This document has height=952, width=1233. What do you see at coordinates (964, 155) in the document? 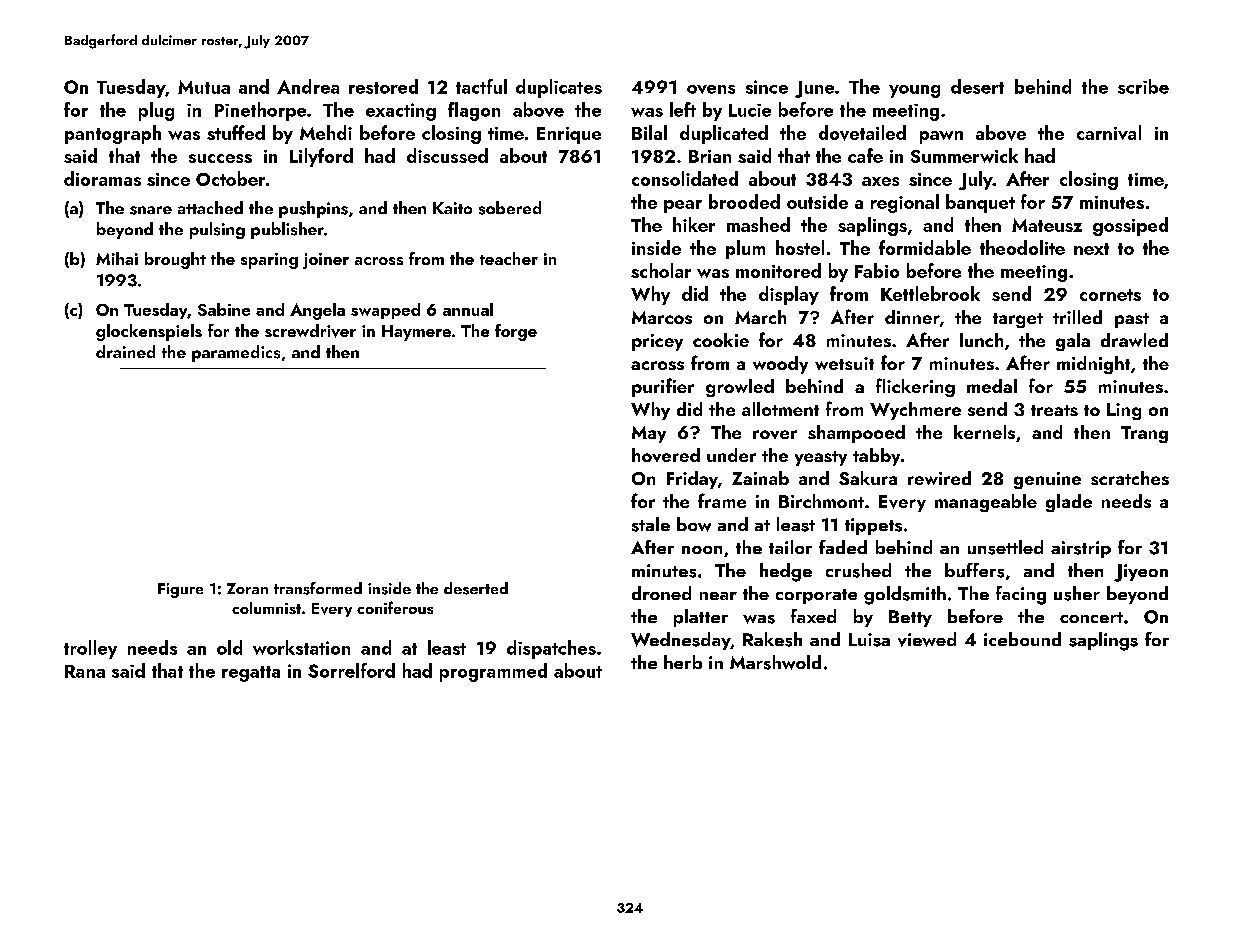
I see `Summerwick` at bounding box center [964, 155].
